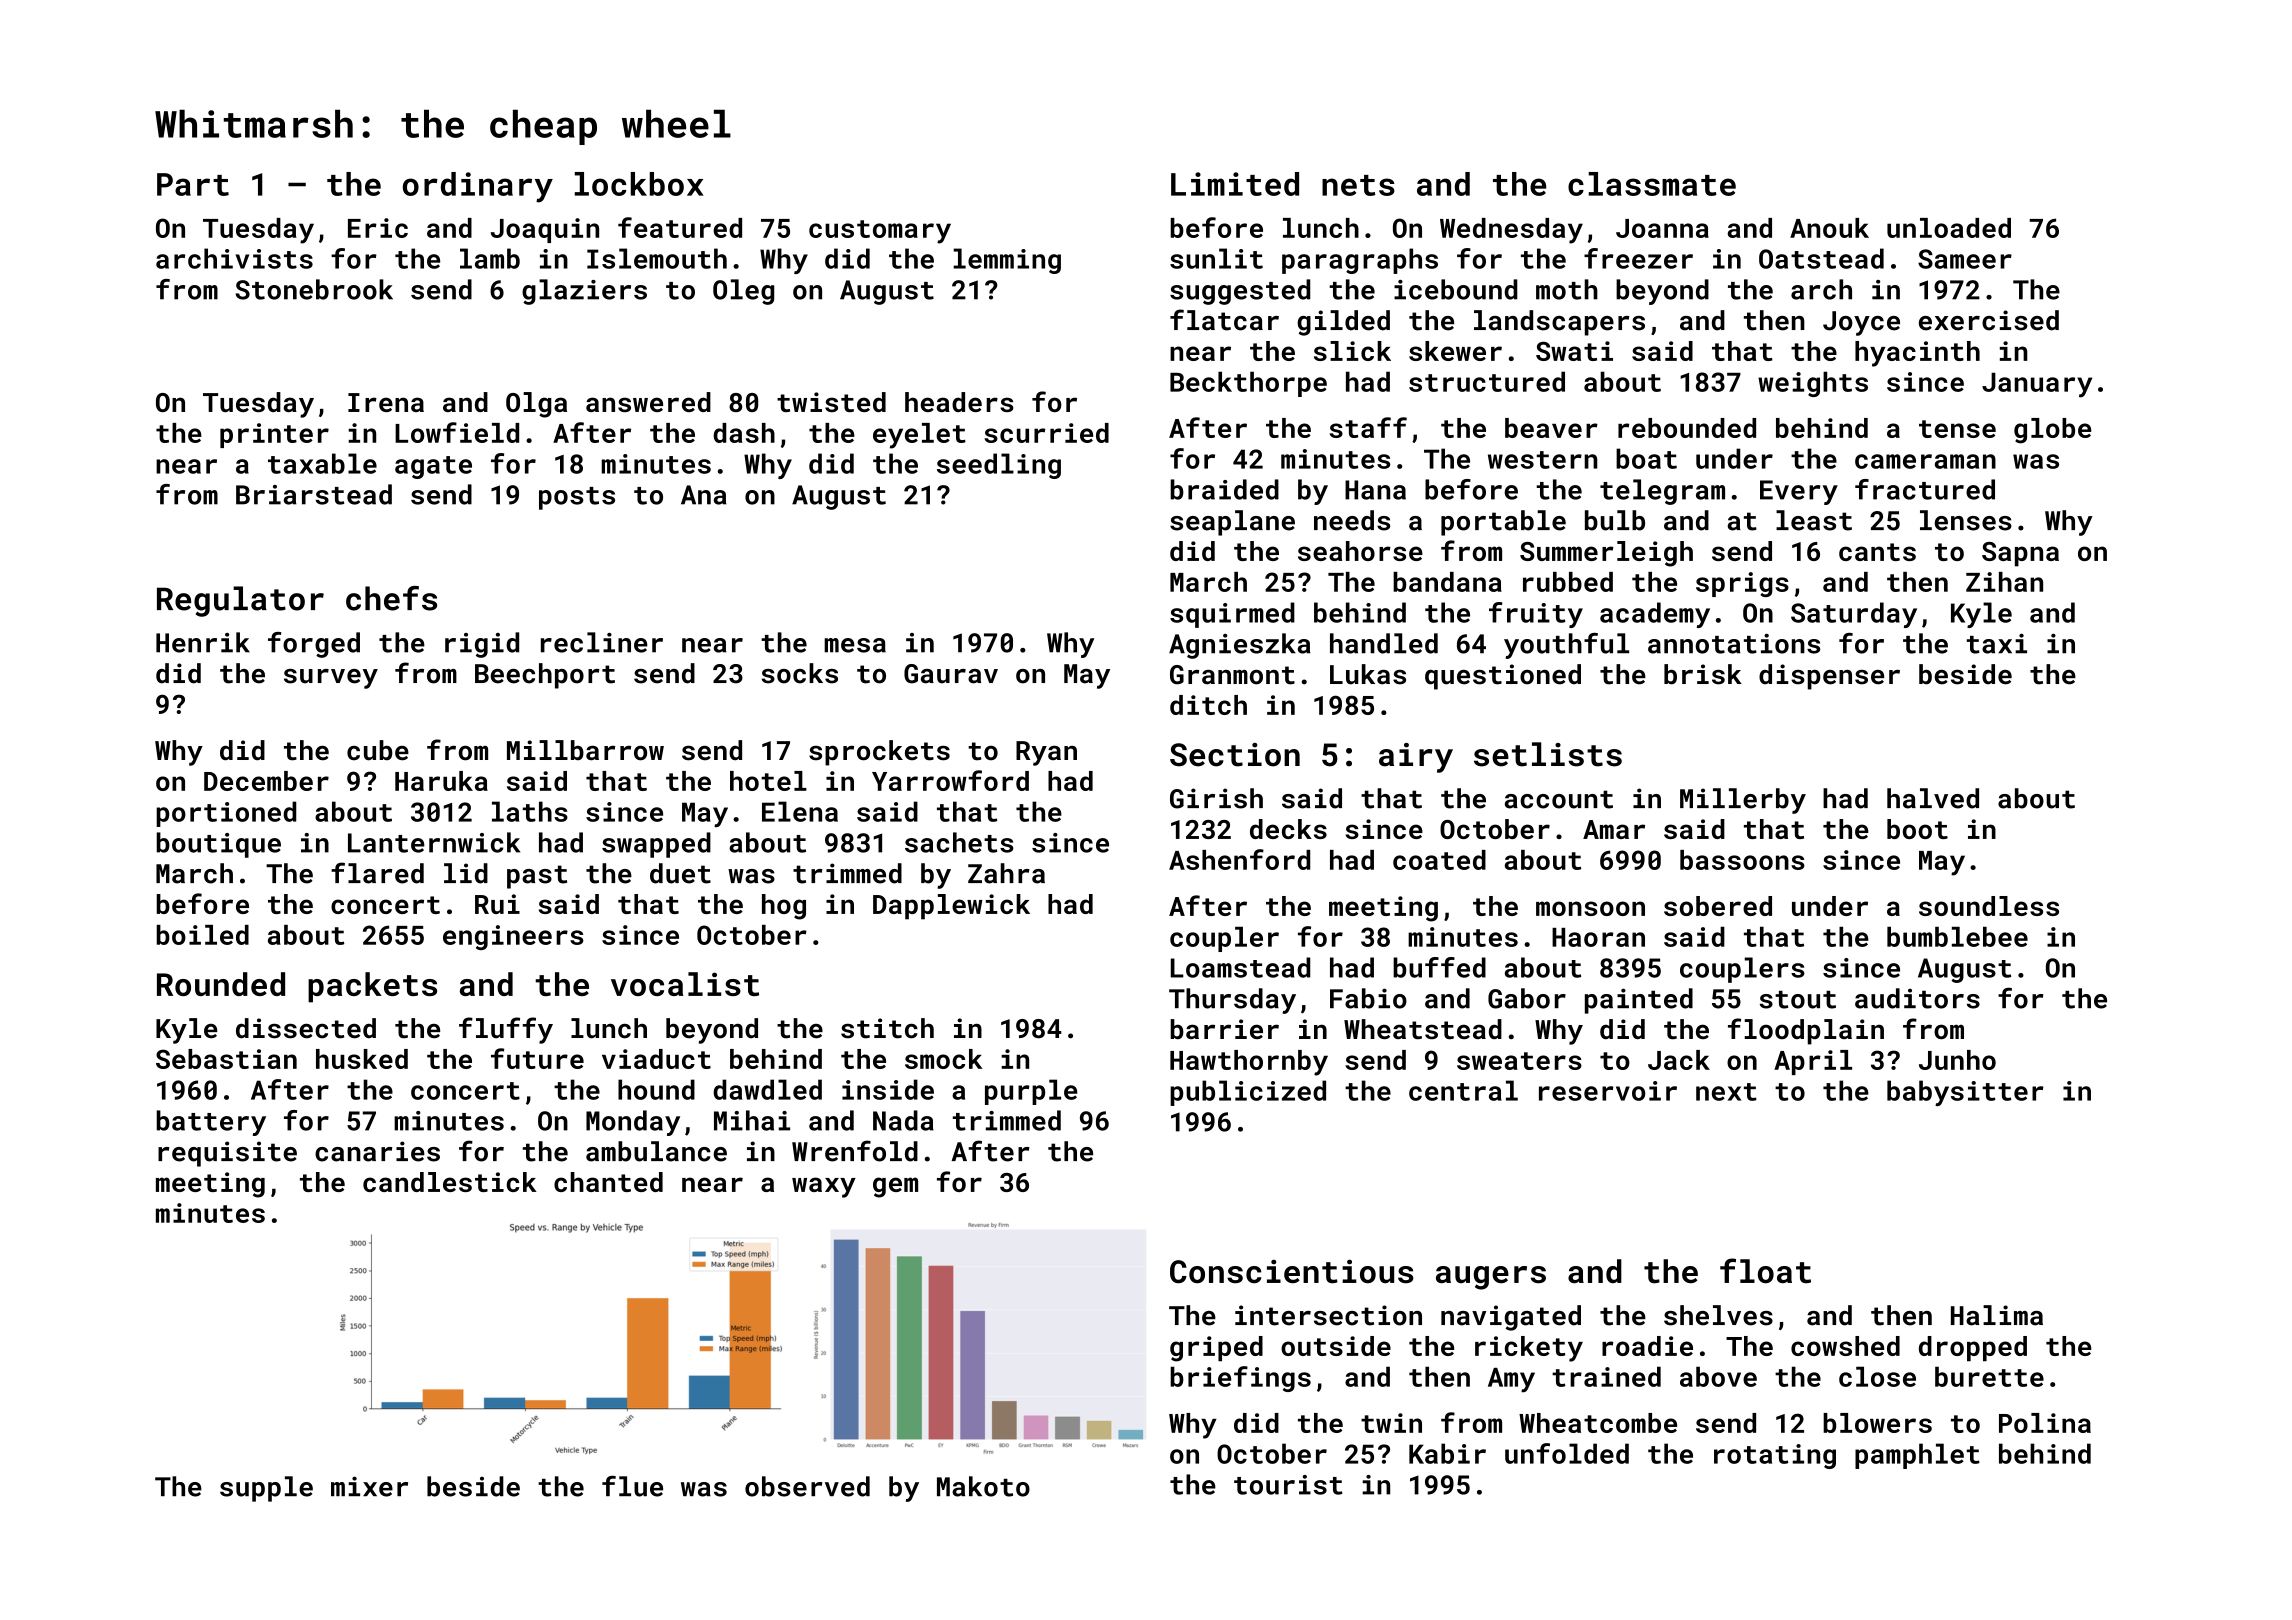 The image size is (2292, 1620). Describe the element at coordinates (478, 187) in the screenshot. I see `ordinary` at that location.
